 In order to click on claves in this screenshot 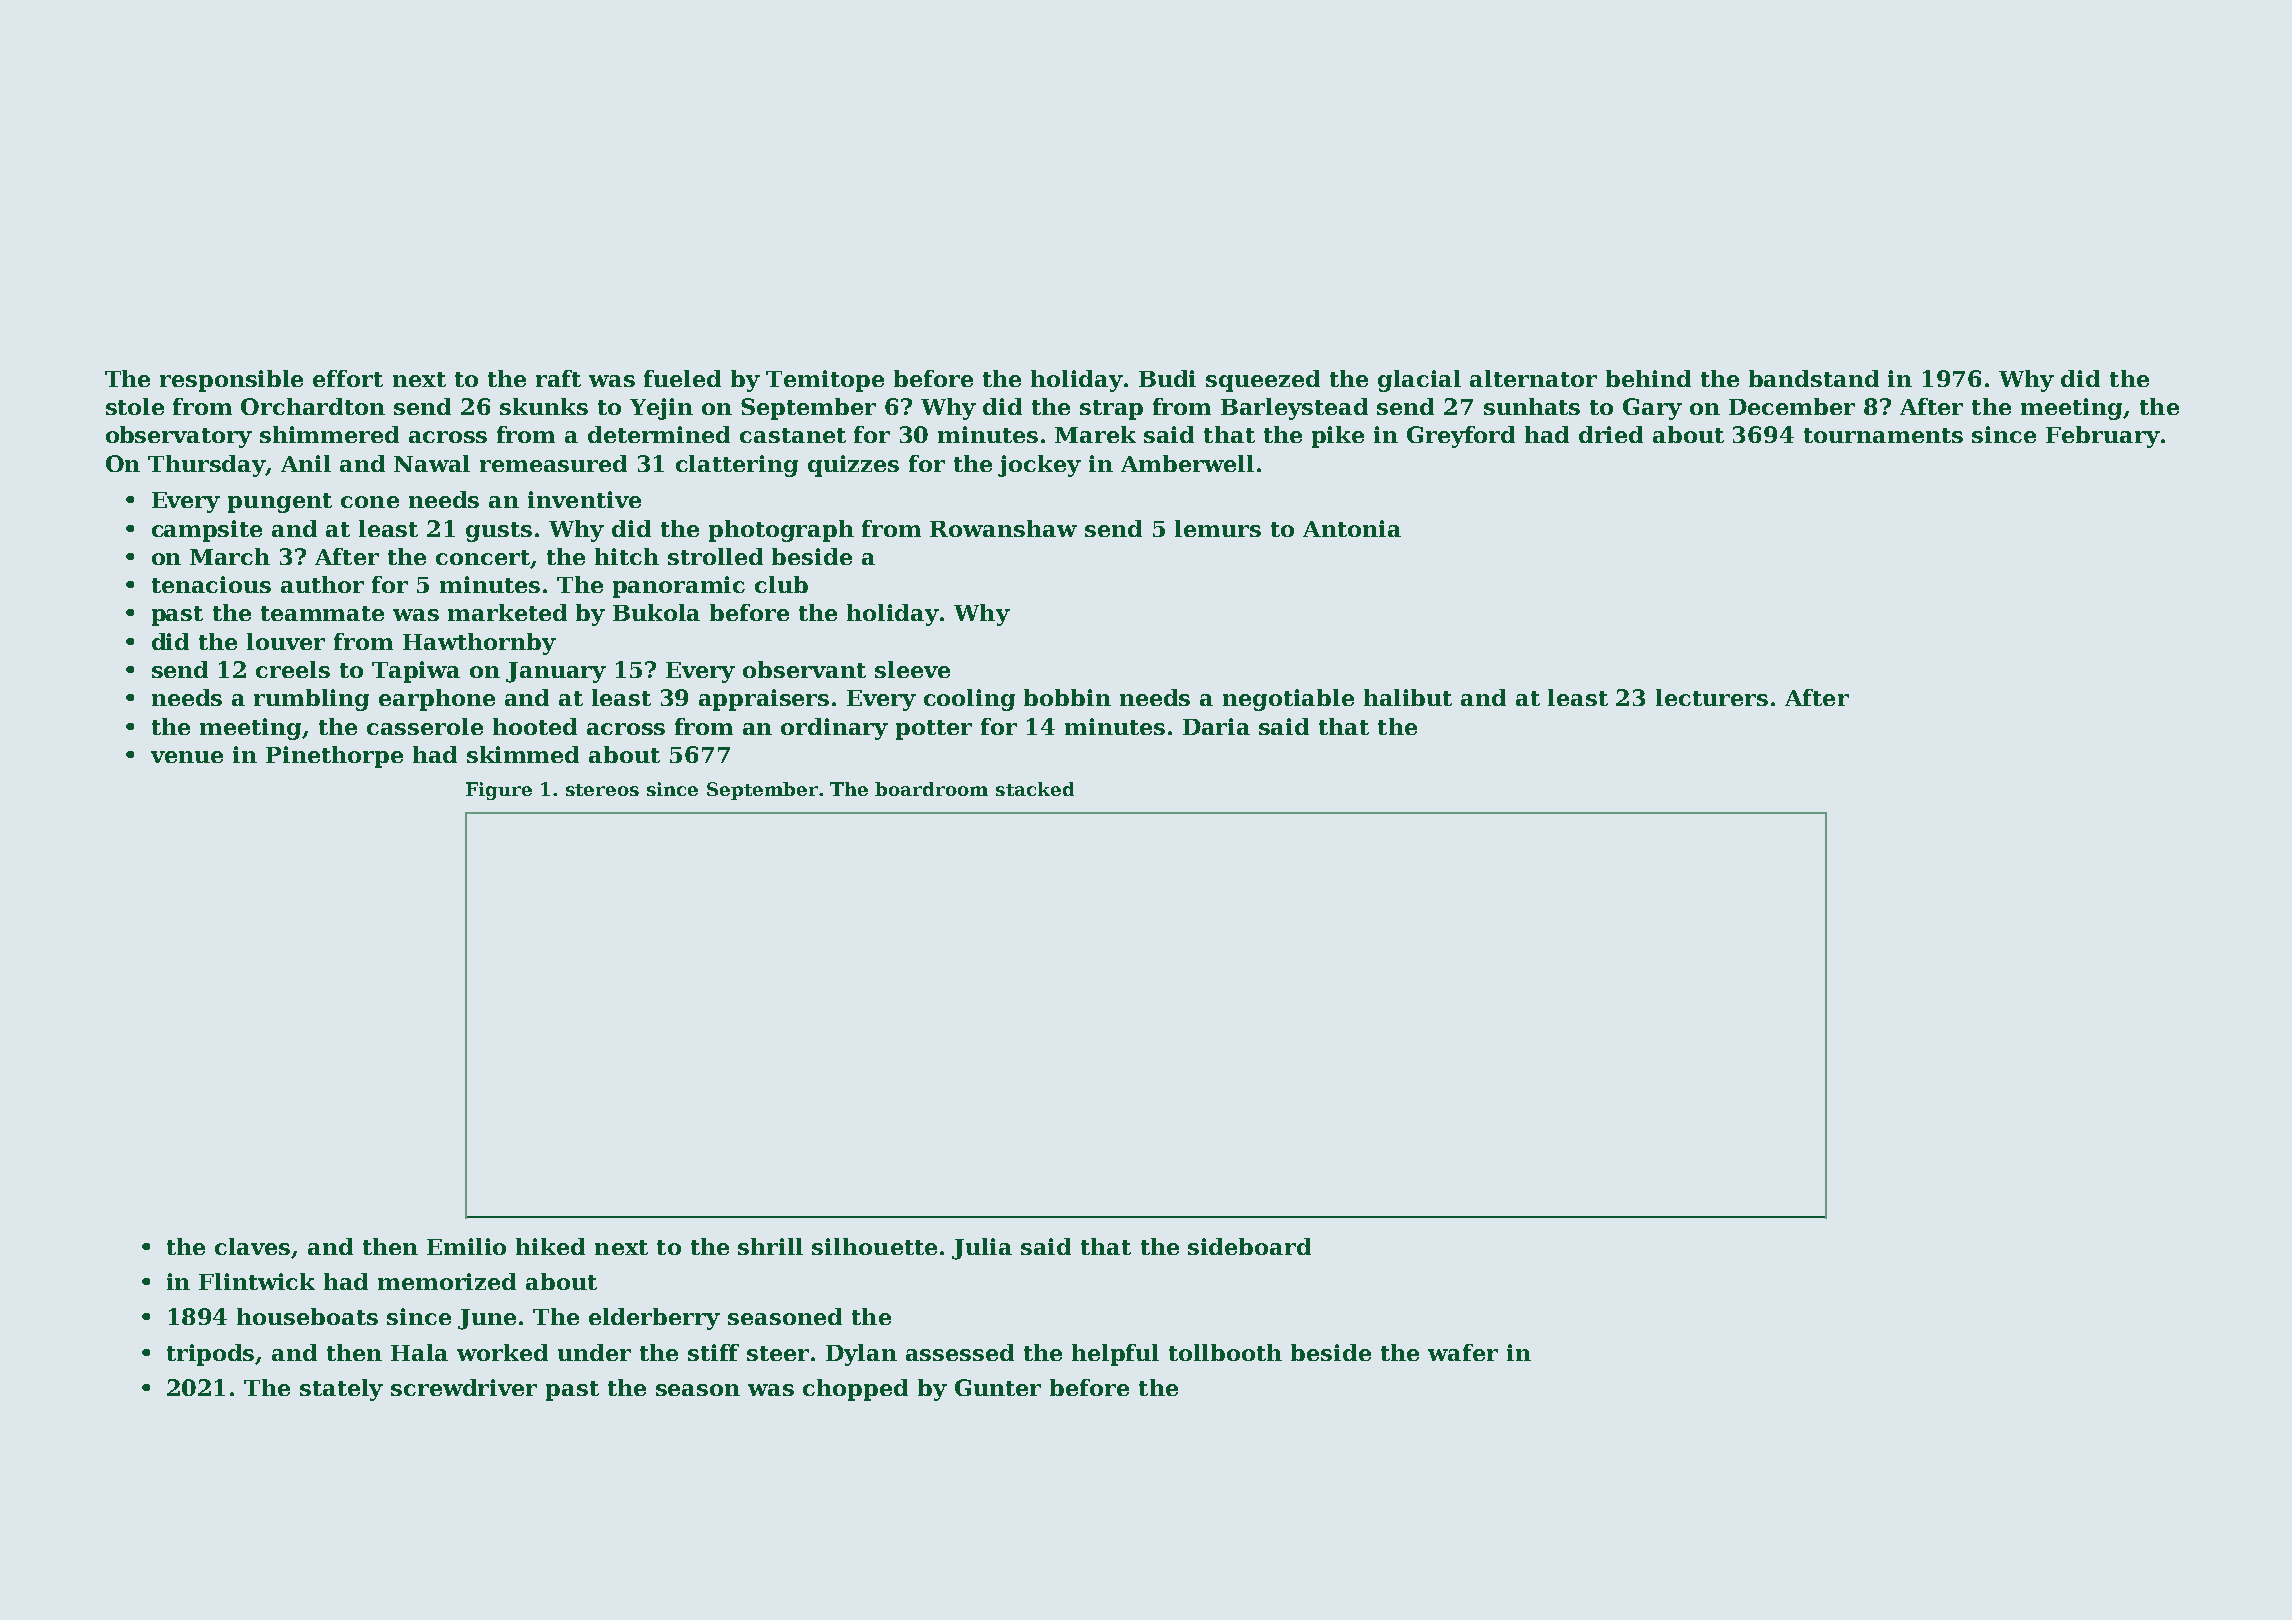, I will do `click(252, 1246)`.
